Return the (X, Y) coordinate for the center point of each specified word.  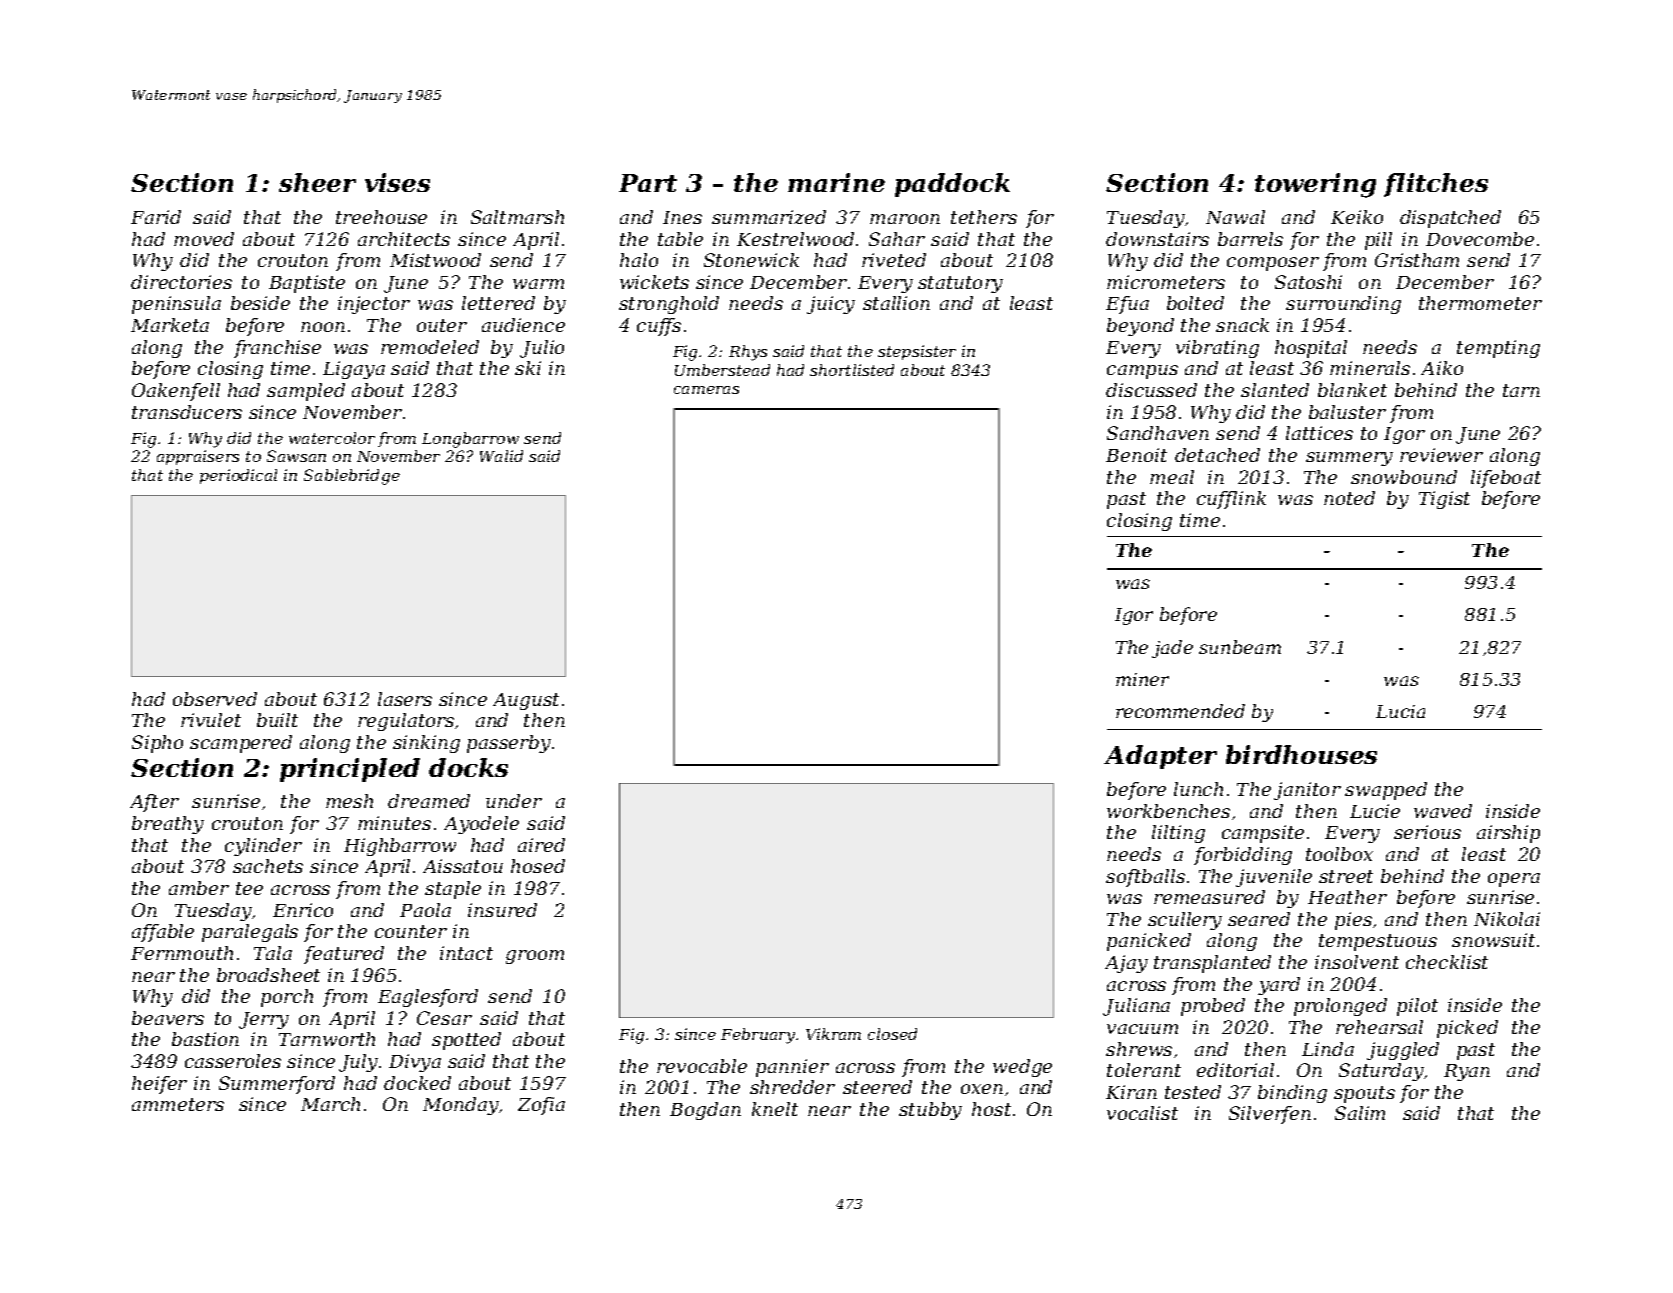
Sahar (897, 239)
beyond (1140, 327)
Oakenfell (176, 392)
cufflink (1231, 500)
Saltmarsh (517, 217)
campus (1142, 372)
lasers (405, 699)
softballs (1145, 878)
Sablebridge (352, 477)
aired (541, 845)
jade (1172, 649)
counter (411, 931)
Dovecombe (1480, 239)
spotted (466, 1041)
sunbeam (1240, 647)
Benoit (1136, 455)
